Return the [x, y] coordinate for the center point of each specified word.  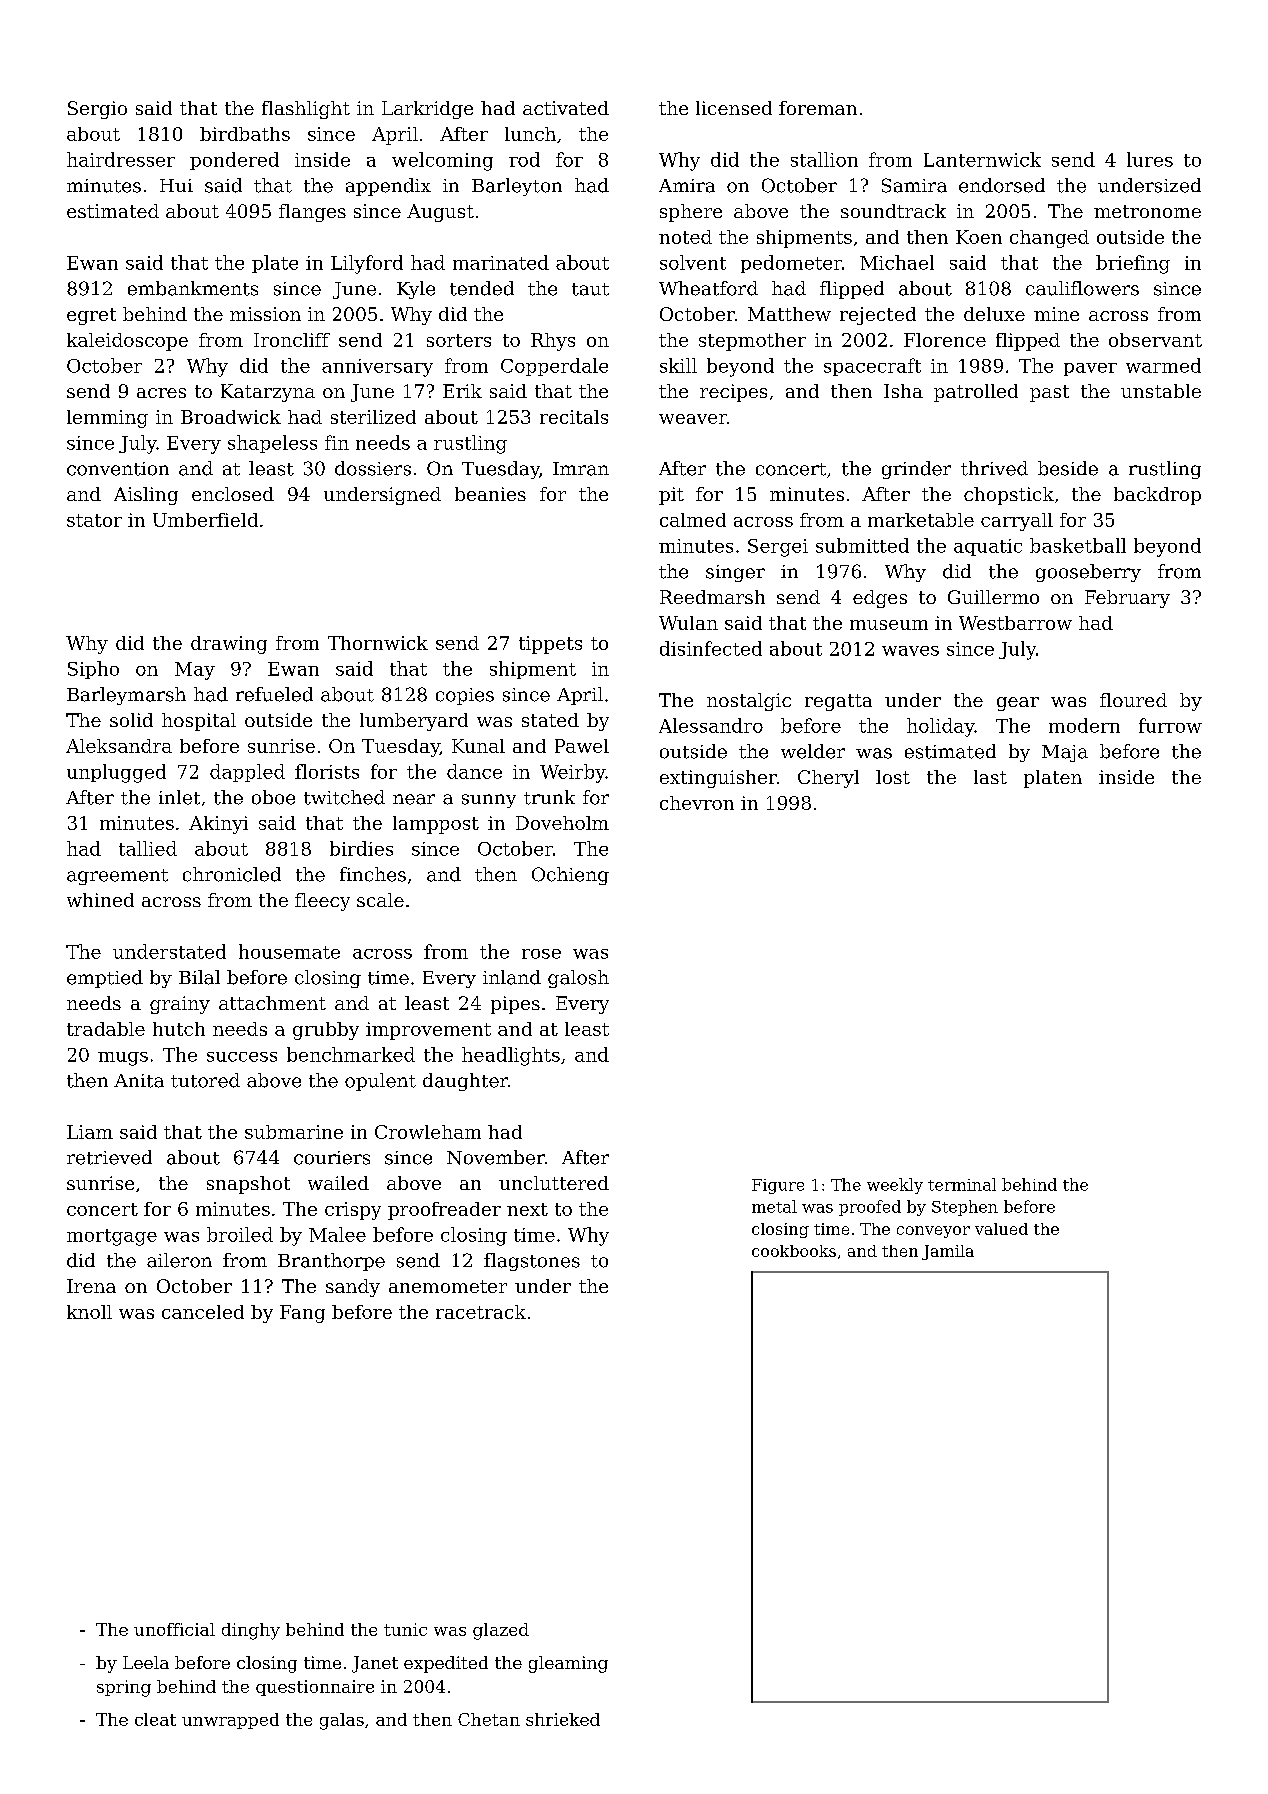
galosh [578, 979]
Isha [903, 391]
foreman [818, 108]
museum [889, 625]
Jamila [948, 1252]
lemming [107, 419]
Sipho [93, 670]
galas [342, 1721]
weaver [693, 419]
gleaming [568, 1664]
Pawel [582, 746]
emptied [105, 979]
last [990, 777]
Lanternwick [982, 159]
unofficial [174, 1629]
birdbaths [245, 134]
